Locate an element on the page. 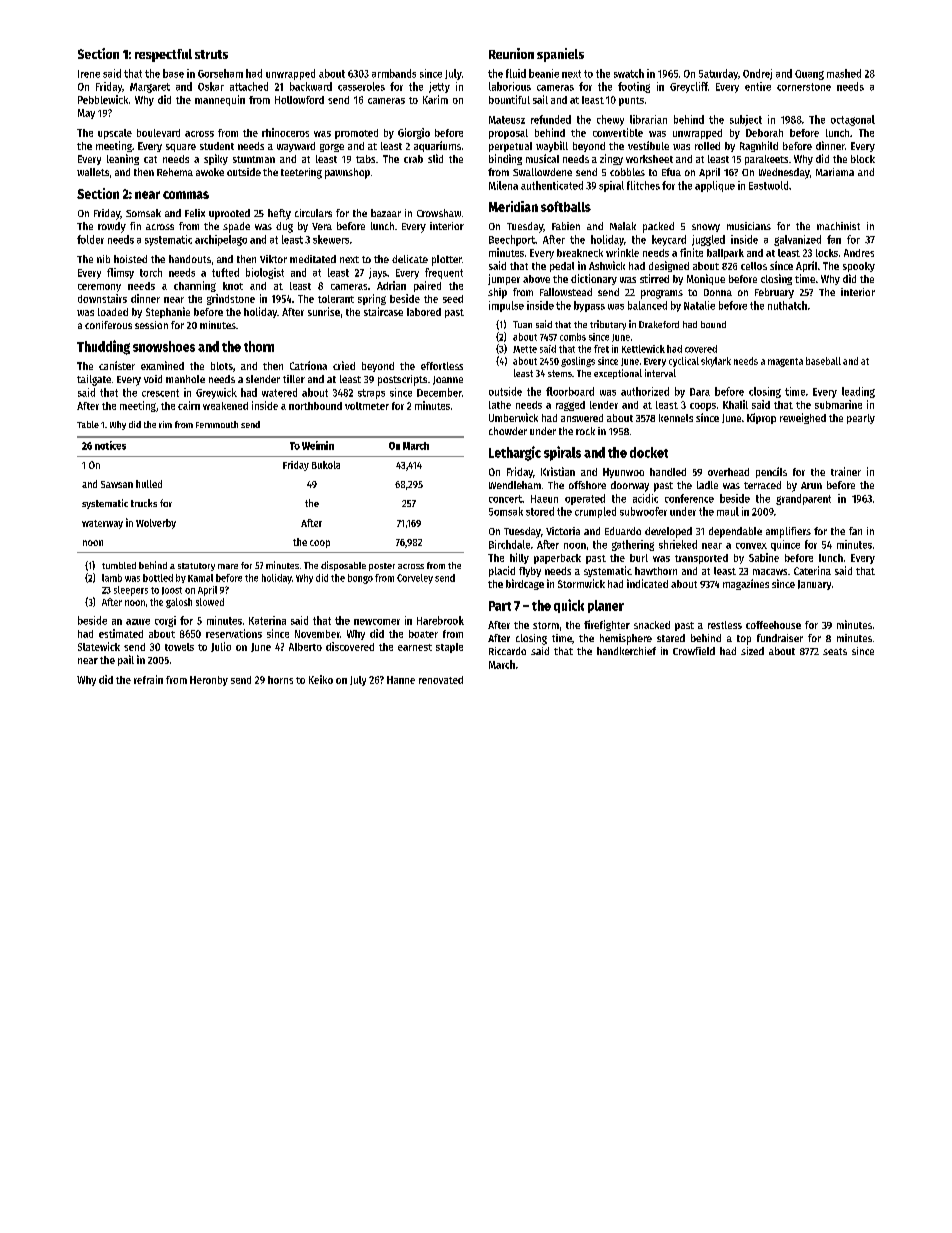 The height and width of the page is (1233, 952). handouts is located at coordinates (190, 259).
